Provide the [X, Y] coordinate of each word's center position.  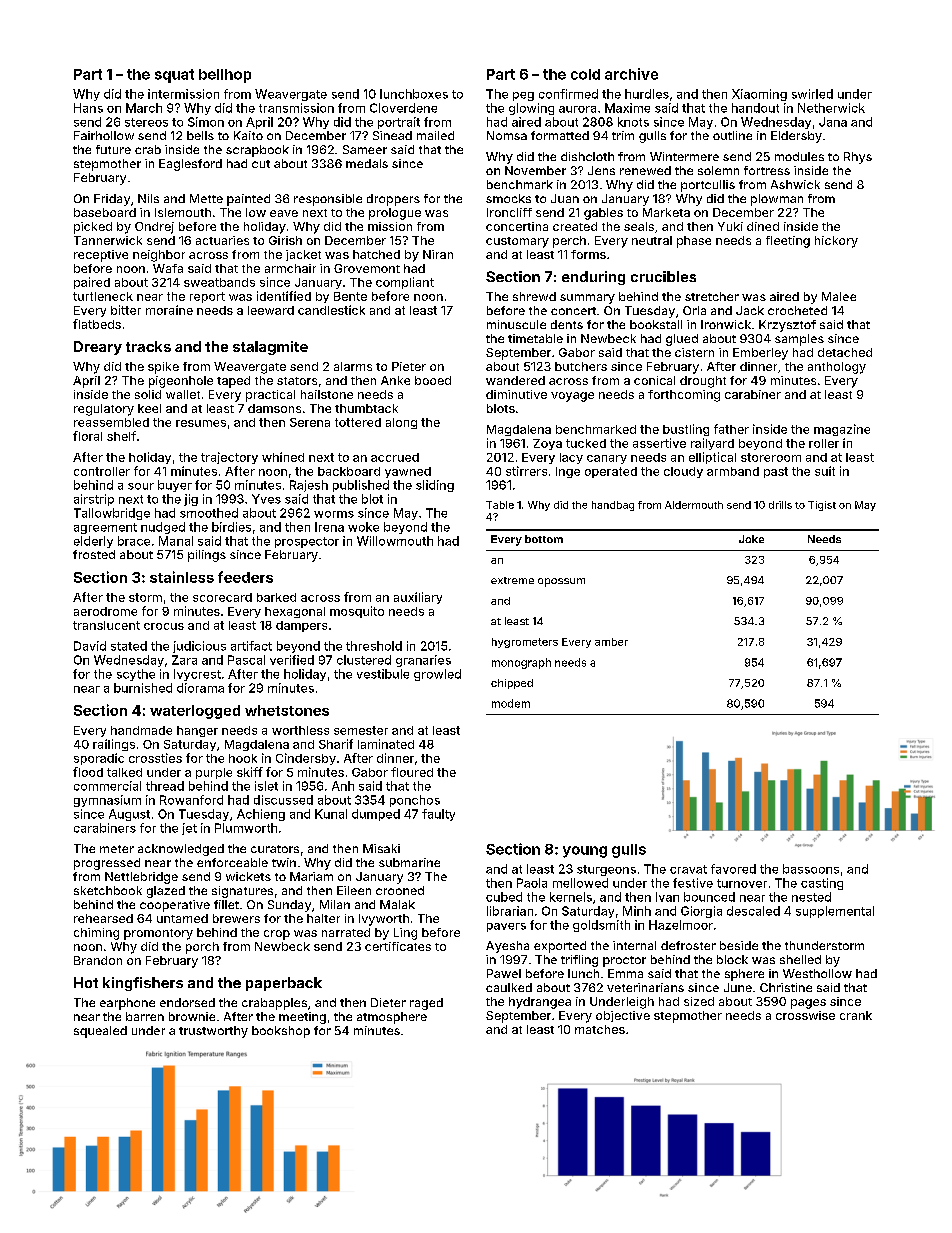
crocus [164, 626]
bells [200, 135]
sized [699, 1001]
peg [523, 96]
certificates [398, 946]
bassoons [811, 869]
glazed [166, 892]
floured [412, 772]
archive [631, 74]
